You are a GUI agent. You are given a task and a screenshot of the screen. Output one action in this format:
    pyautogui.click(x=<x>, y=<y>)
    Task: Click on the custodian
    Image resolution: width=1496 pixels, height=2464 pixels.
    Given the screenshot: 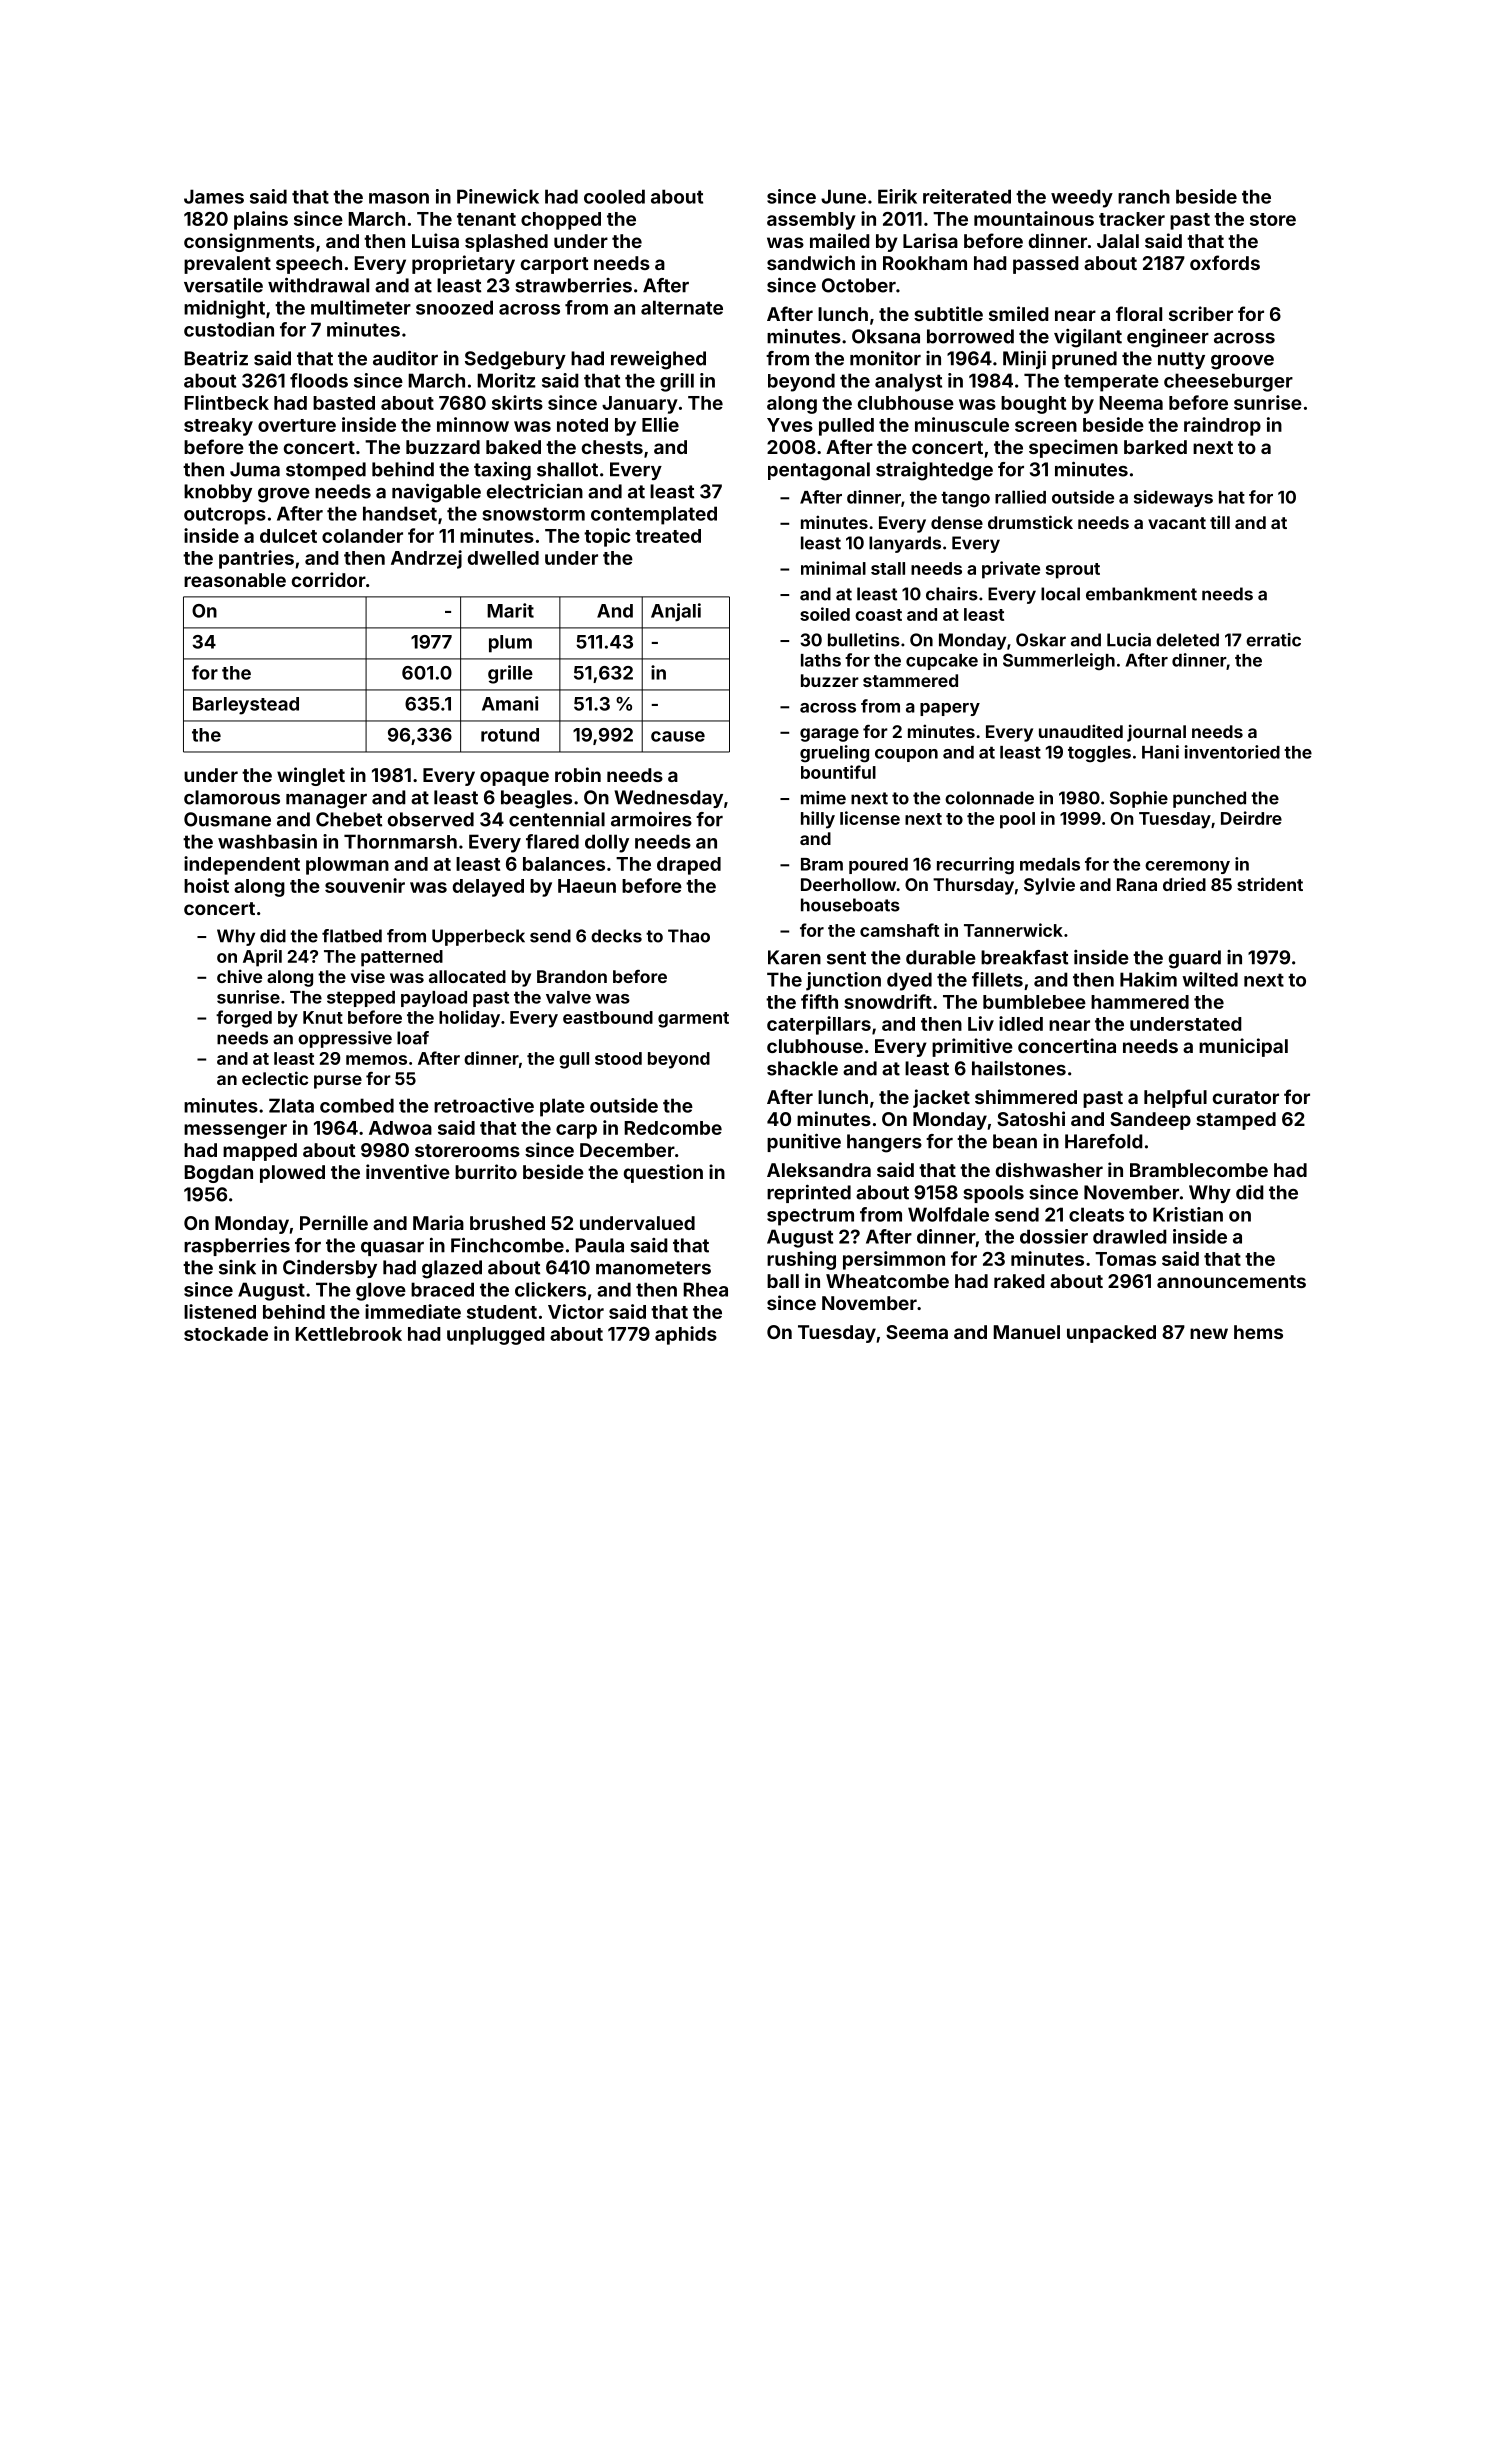 What is the action you would take?
    pyautogui.click(x=229, y=329)
